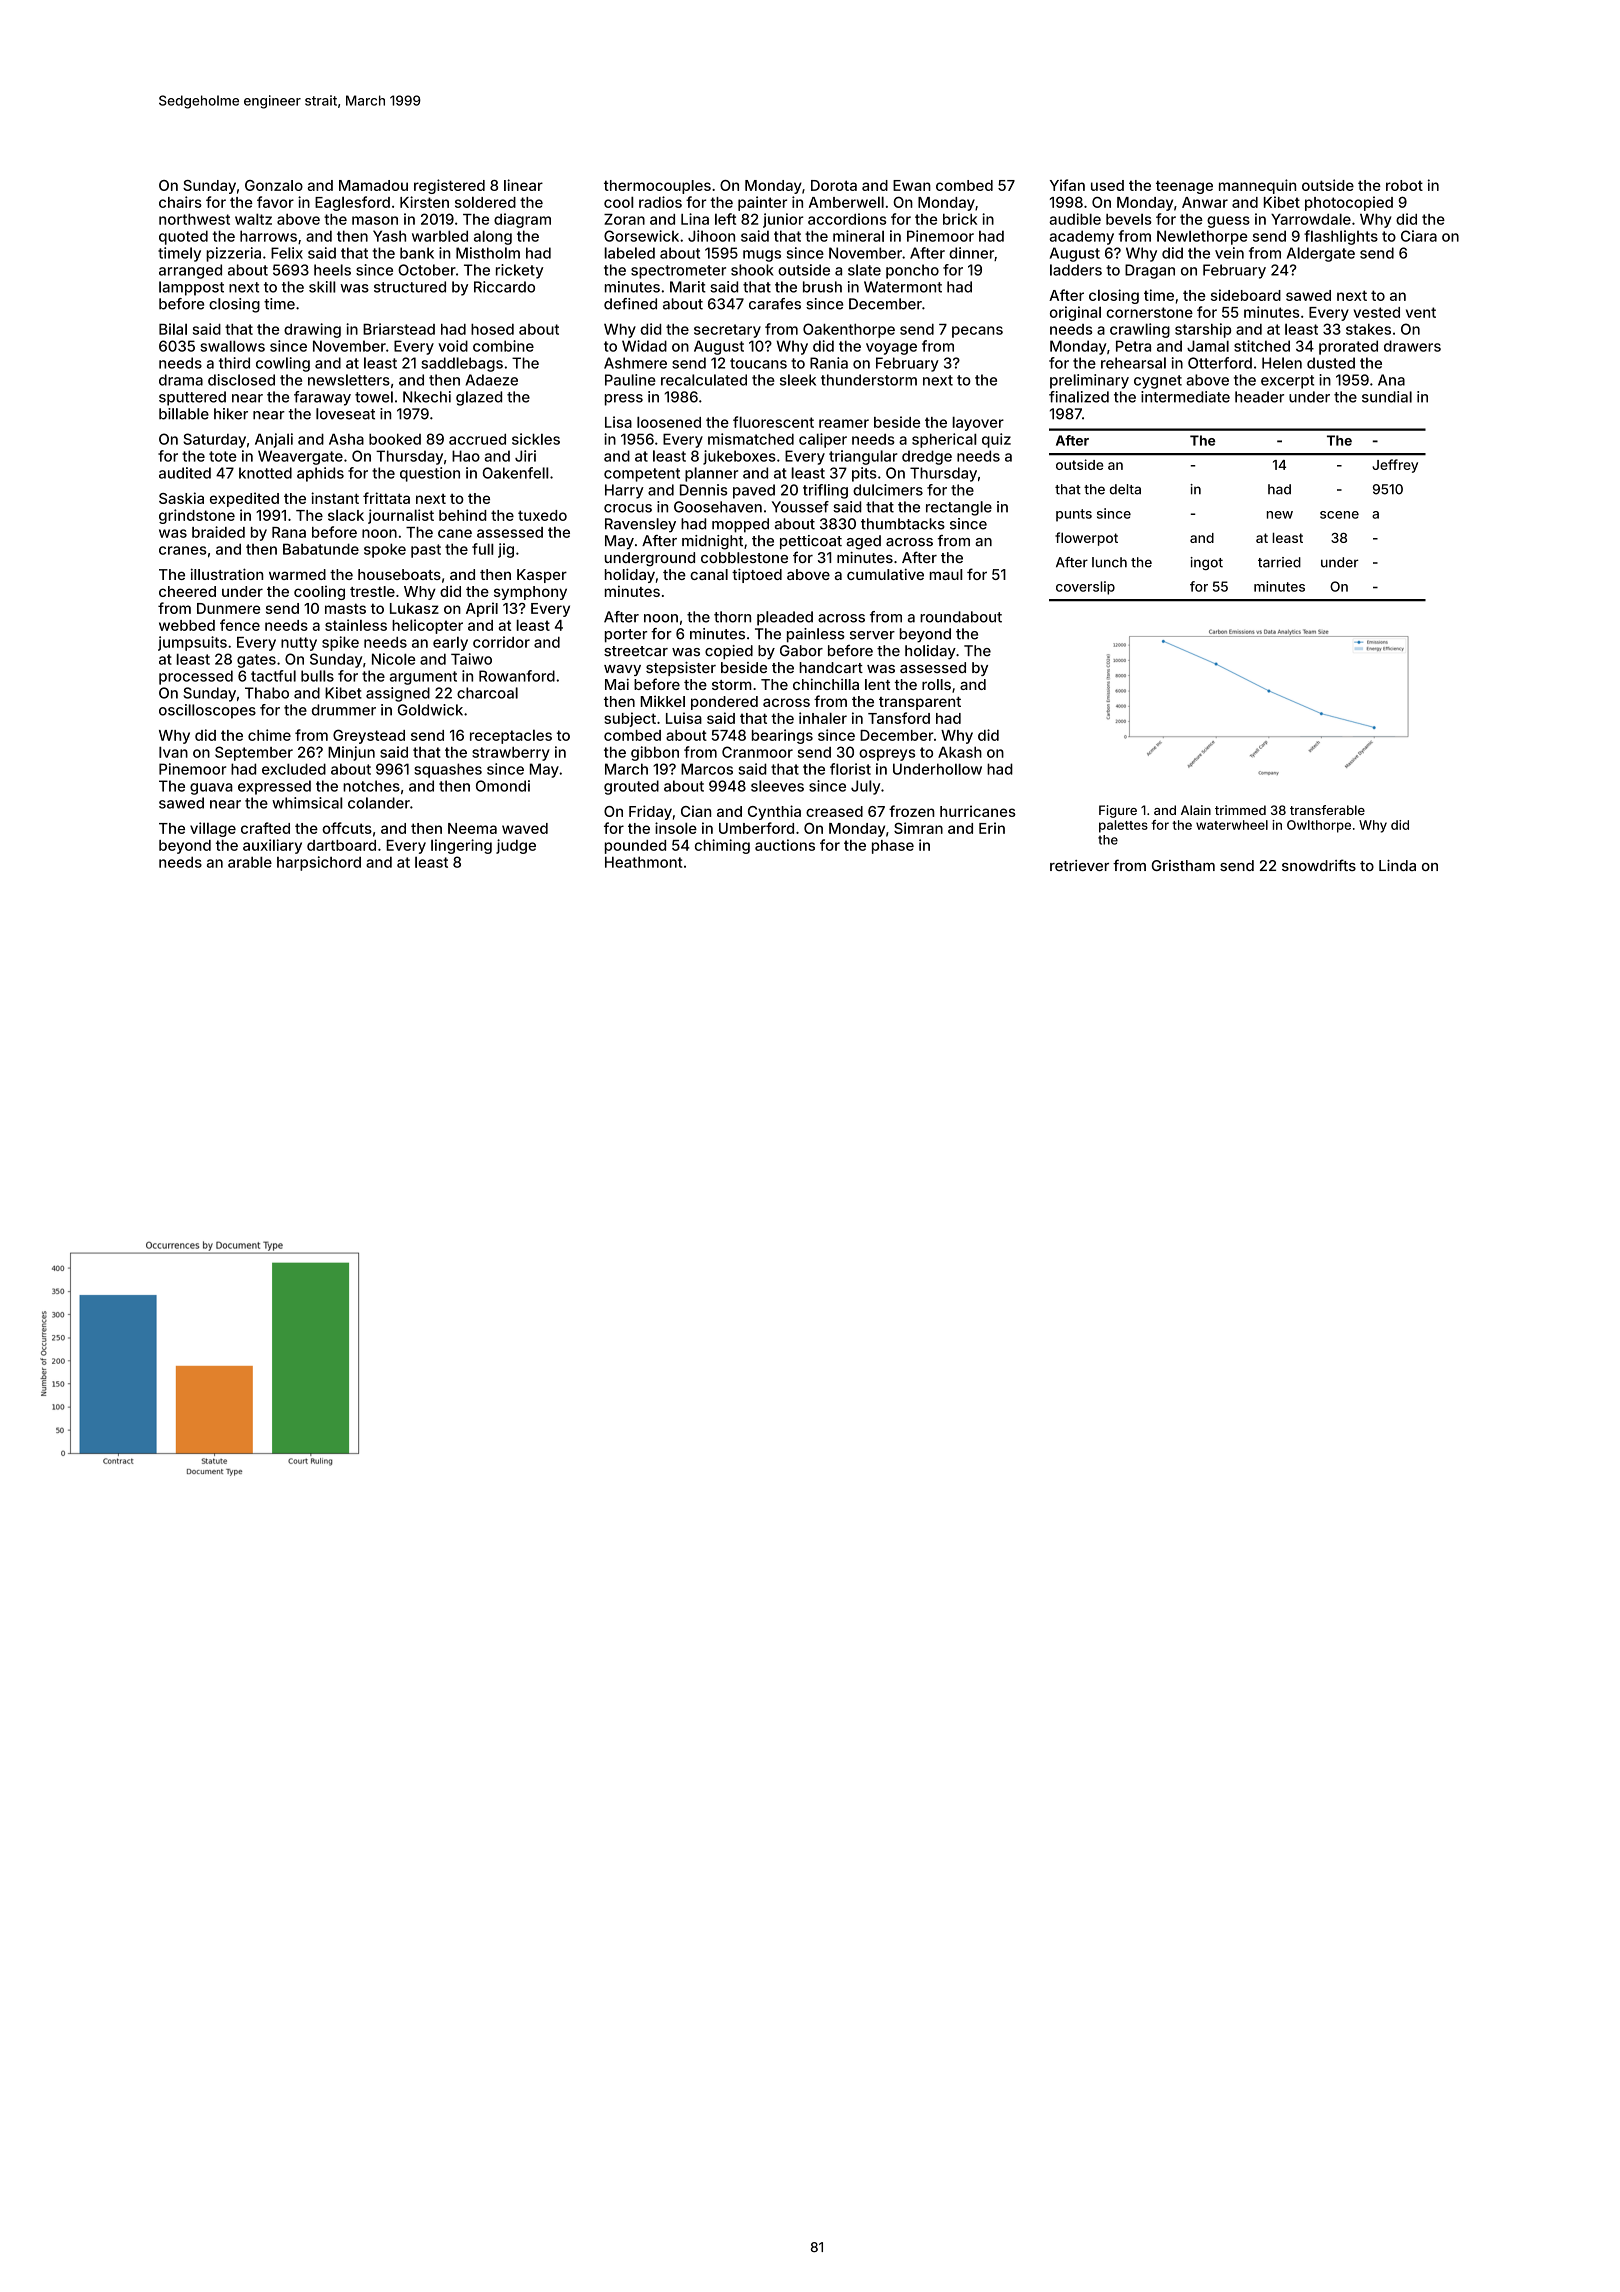 The image size is (1620, 2292). Describe the element at coordinates (274, 185) in the page. I see `Gonzalo` at that location.
